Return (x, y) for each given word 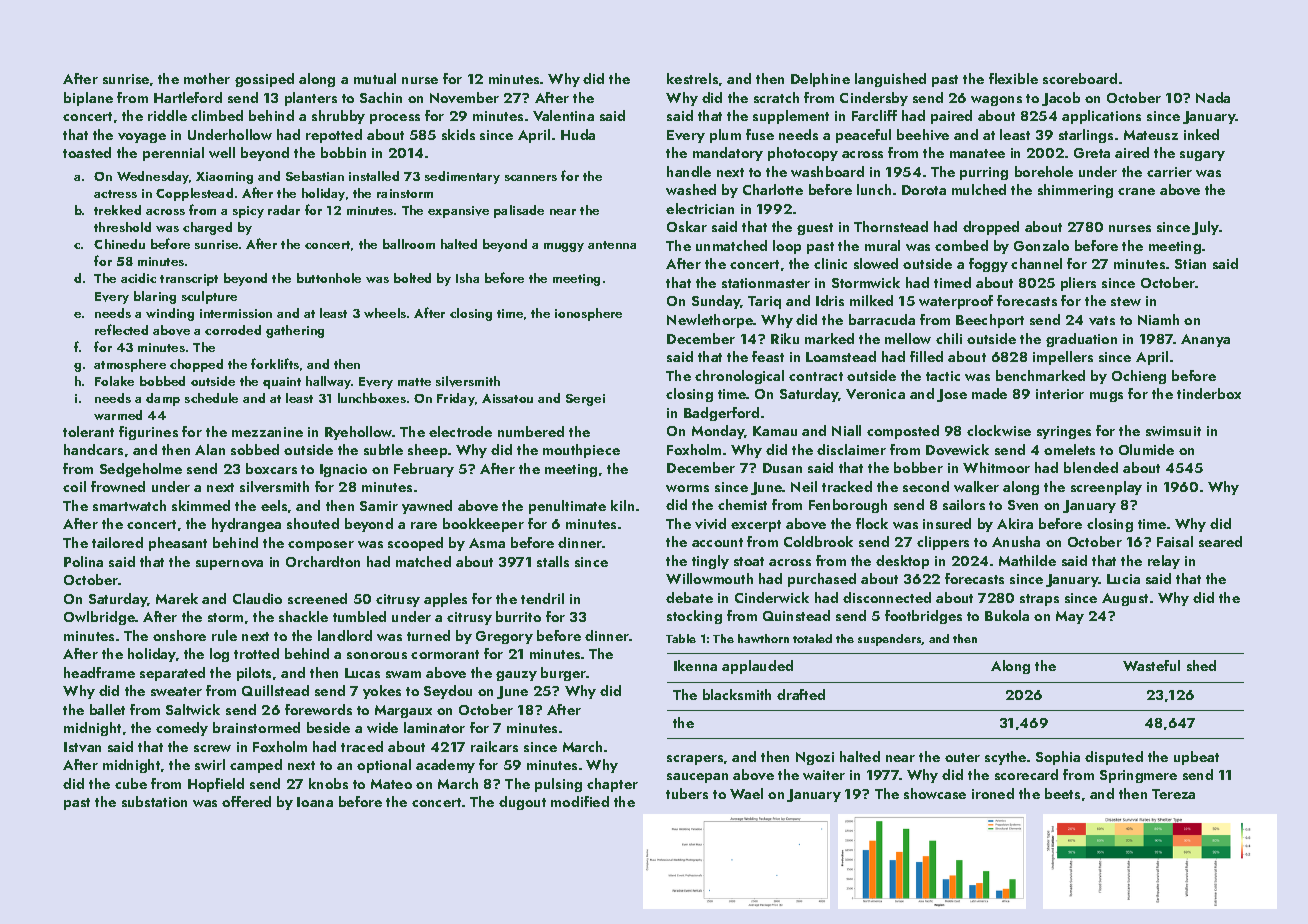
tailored (117, 542)
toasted (87, 152)
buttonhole (329, 278)
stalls (553, 561)
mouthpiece (581, 451)
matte (414, 382)
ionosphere (588, 314)
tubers (687, 793)
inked (1201, 134)
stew (1126, 301)
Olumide (1146, 449)
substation (154, 801)
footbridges (923, 617)
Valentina (563, 115)
